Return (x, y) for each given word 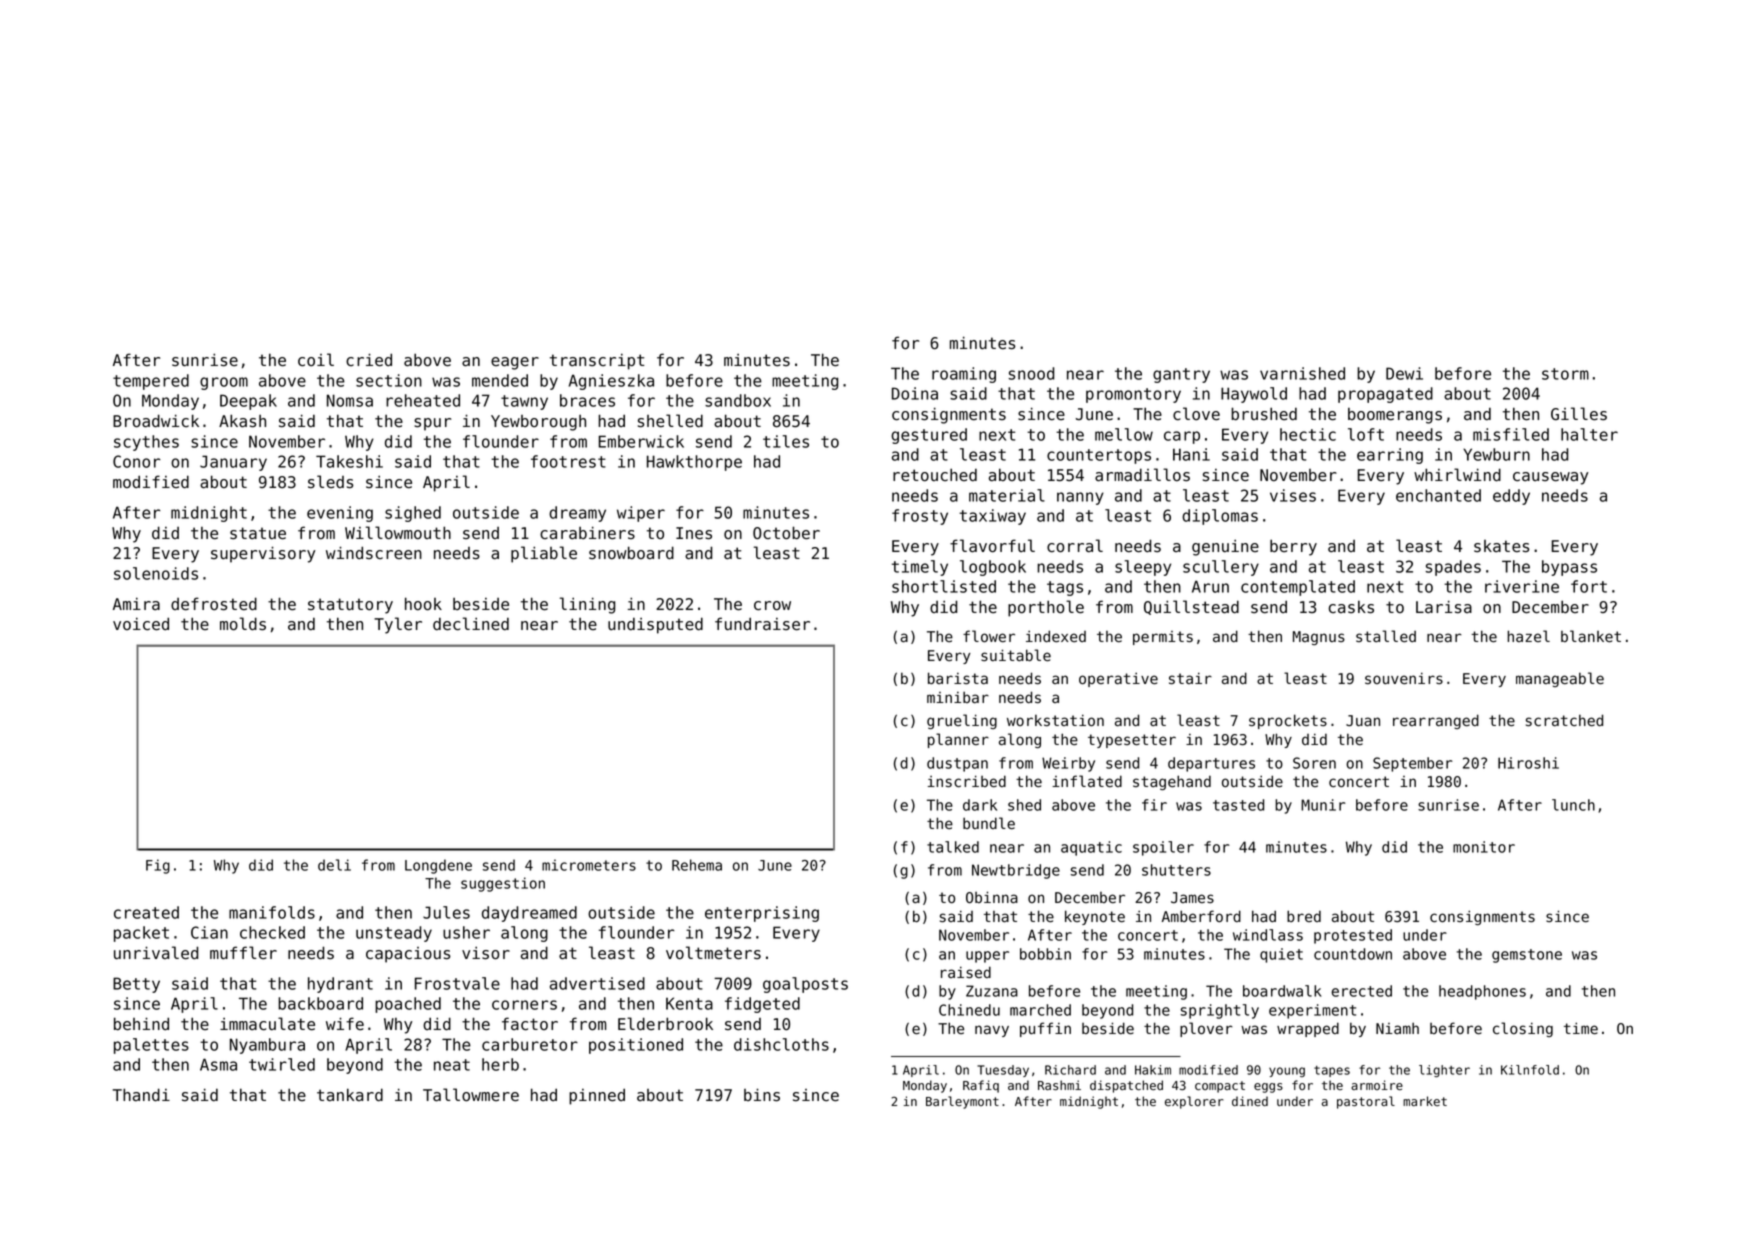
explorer (1194, 1102)
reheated (423, 400)
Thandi (141, 1095)
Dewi (1404, 373)
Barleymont (962, 1102)
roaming (964, 375)
